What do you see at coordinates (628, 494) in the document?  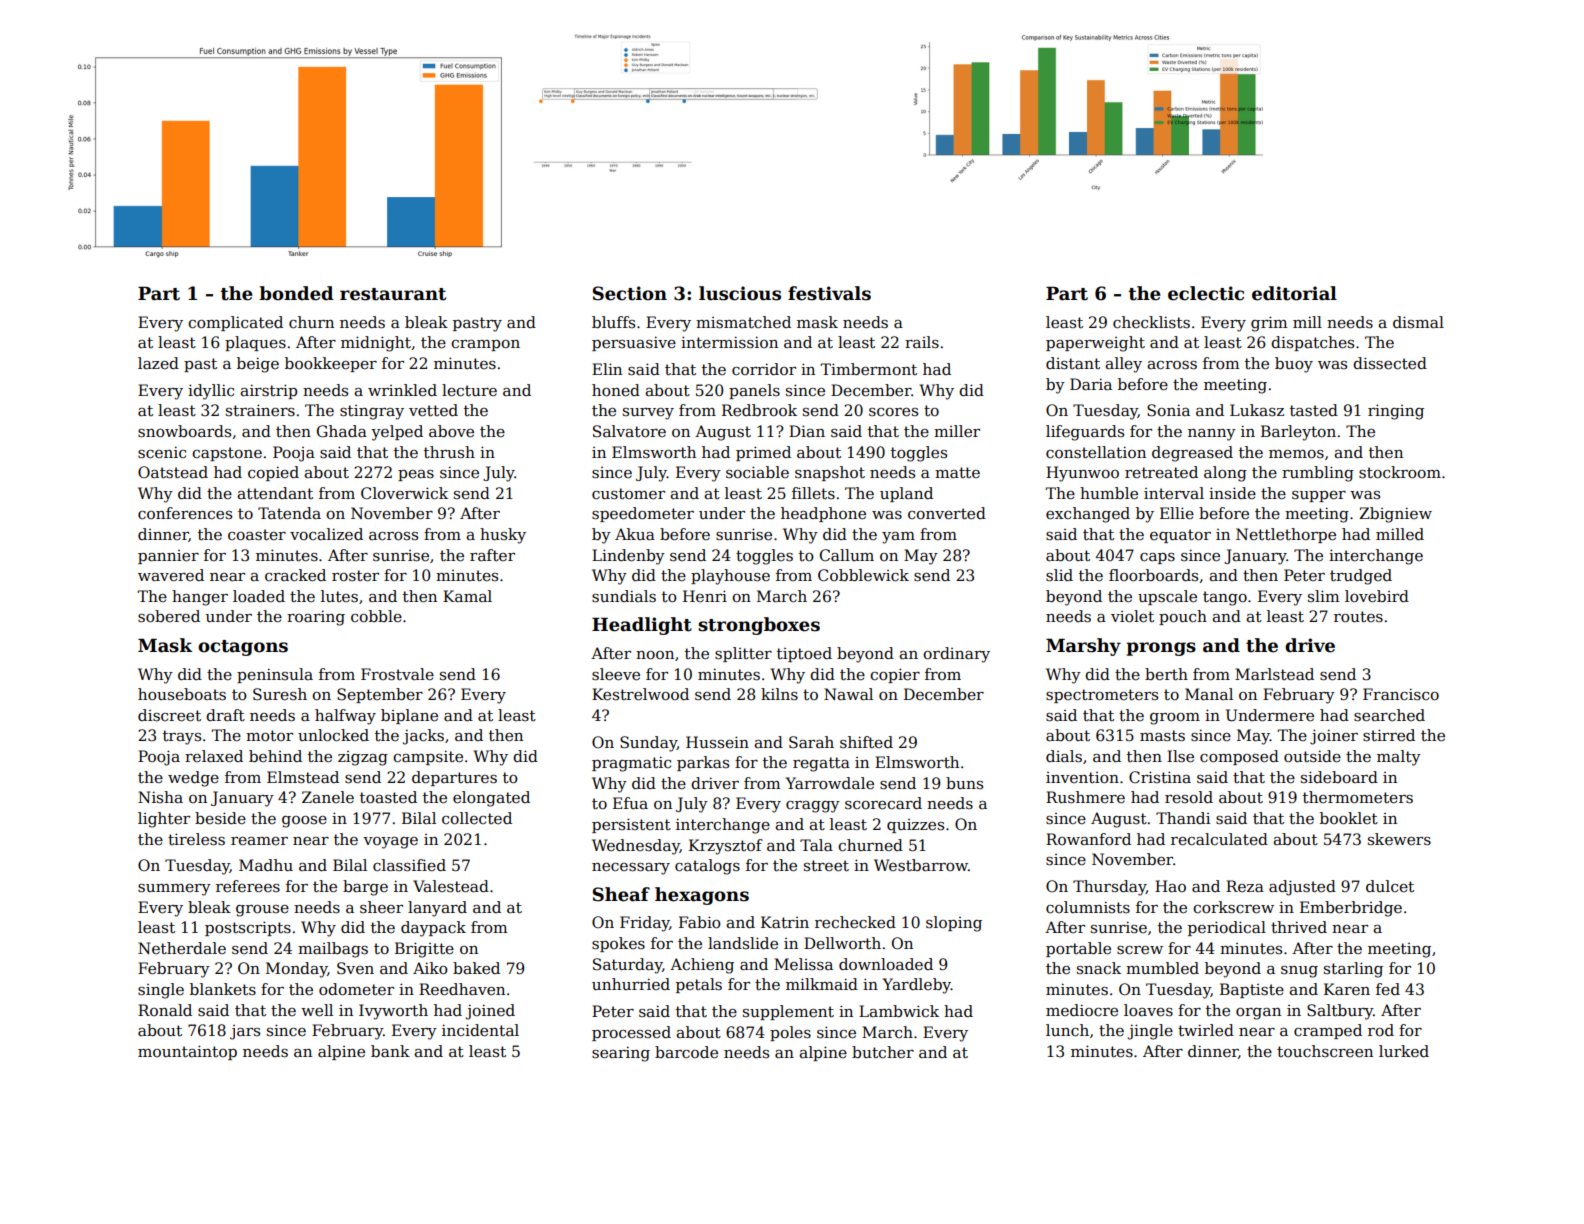 I see `customer` at bounding box center [628, 494].
